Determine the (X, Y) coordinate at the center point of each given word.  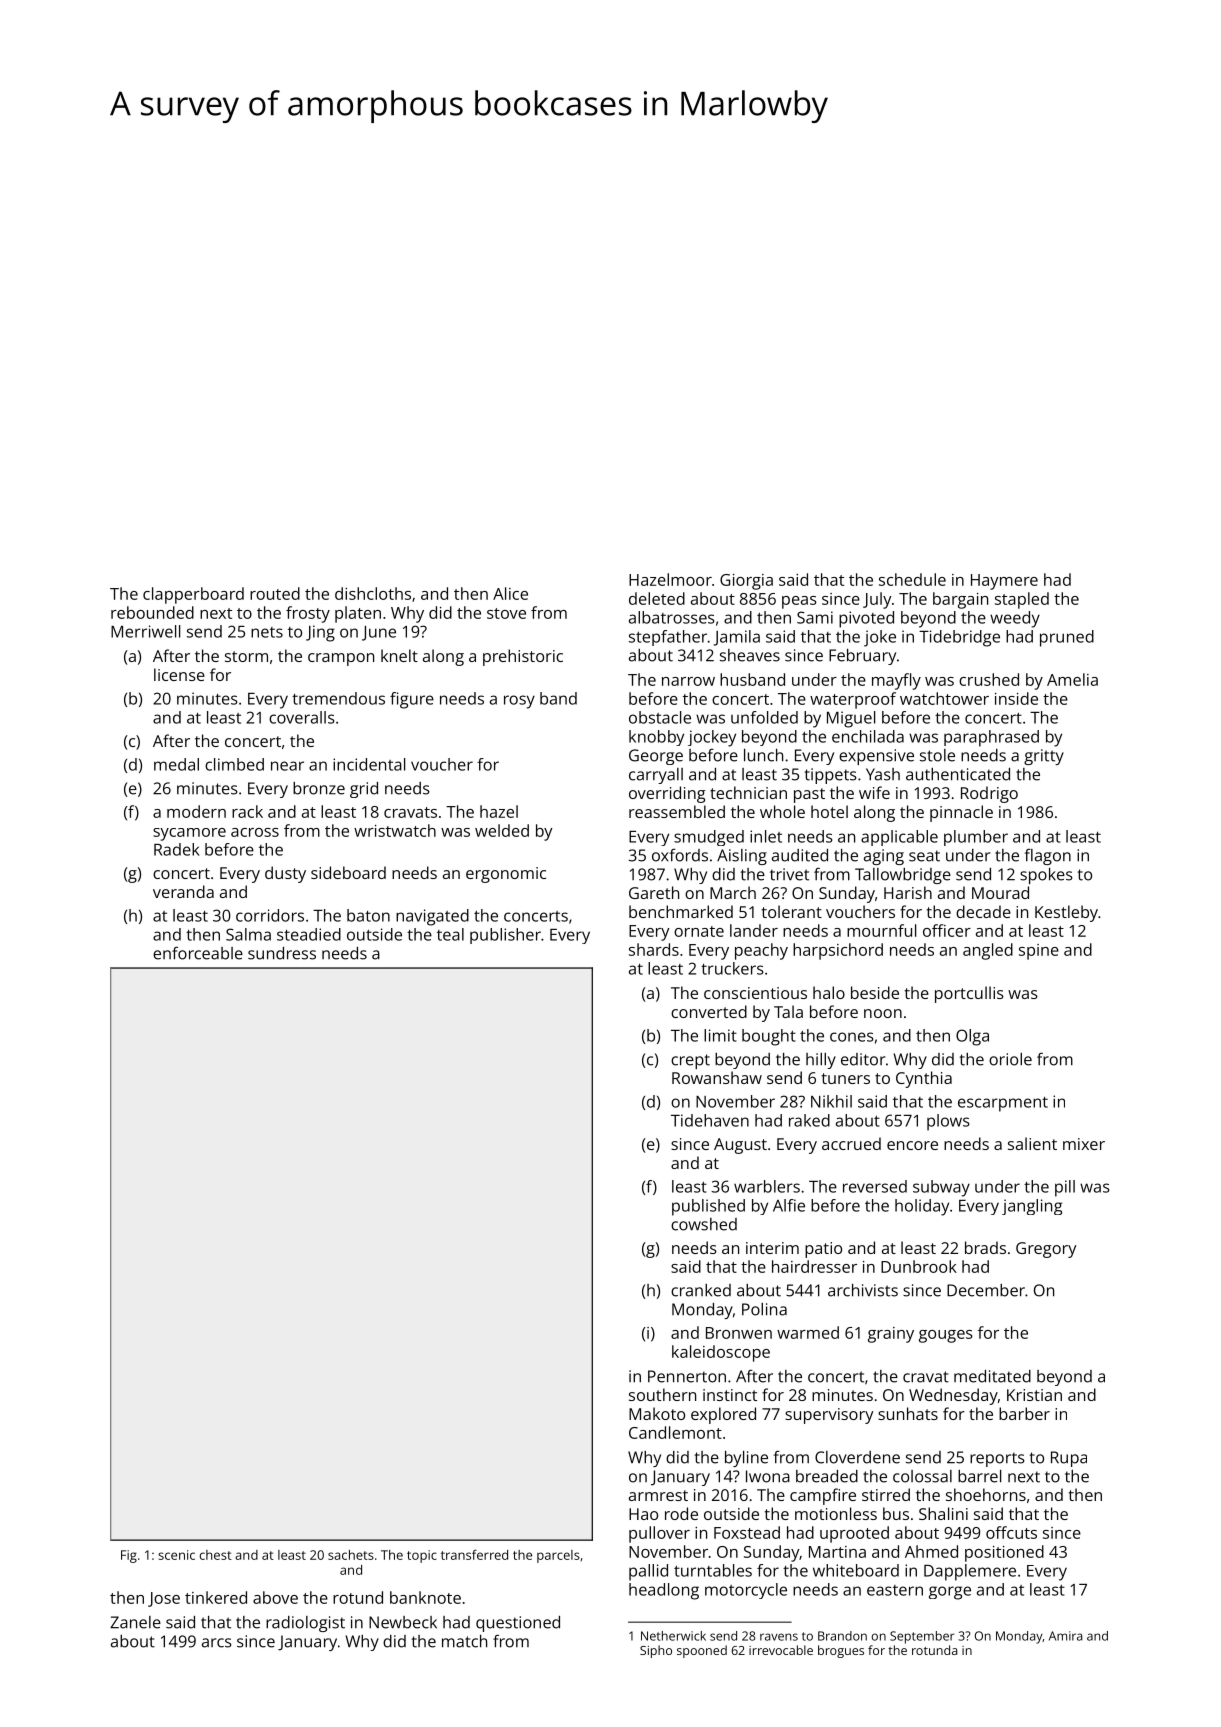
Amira (1066, 1636)
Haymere (1004, 582)
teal (450, 934)
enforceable (198, 953)
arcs (217, 1643)
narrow (688, 681)
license (179, 674)
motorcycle (746, 1591)
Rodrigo (989, 794)
